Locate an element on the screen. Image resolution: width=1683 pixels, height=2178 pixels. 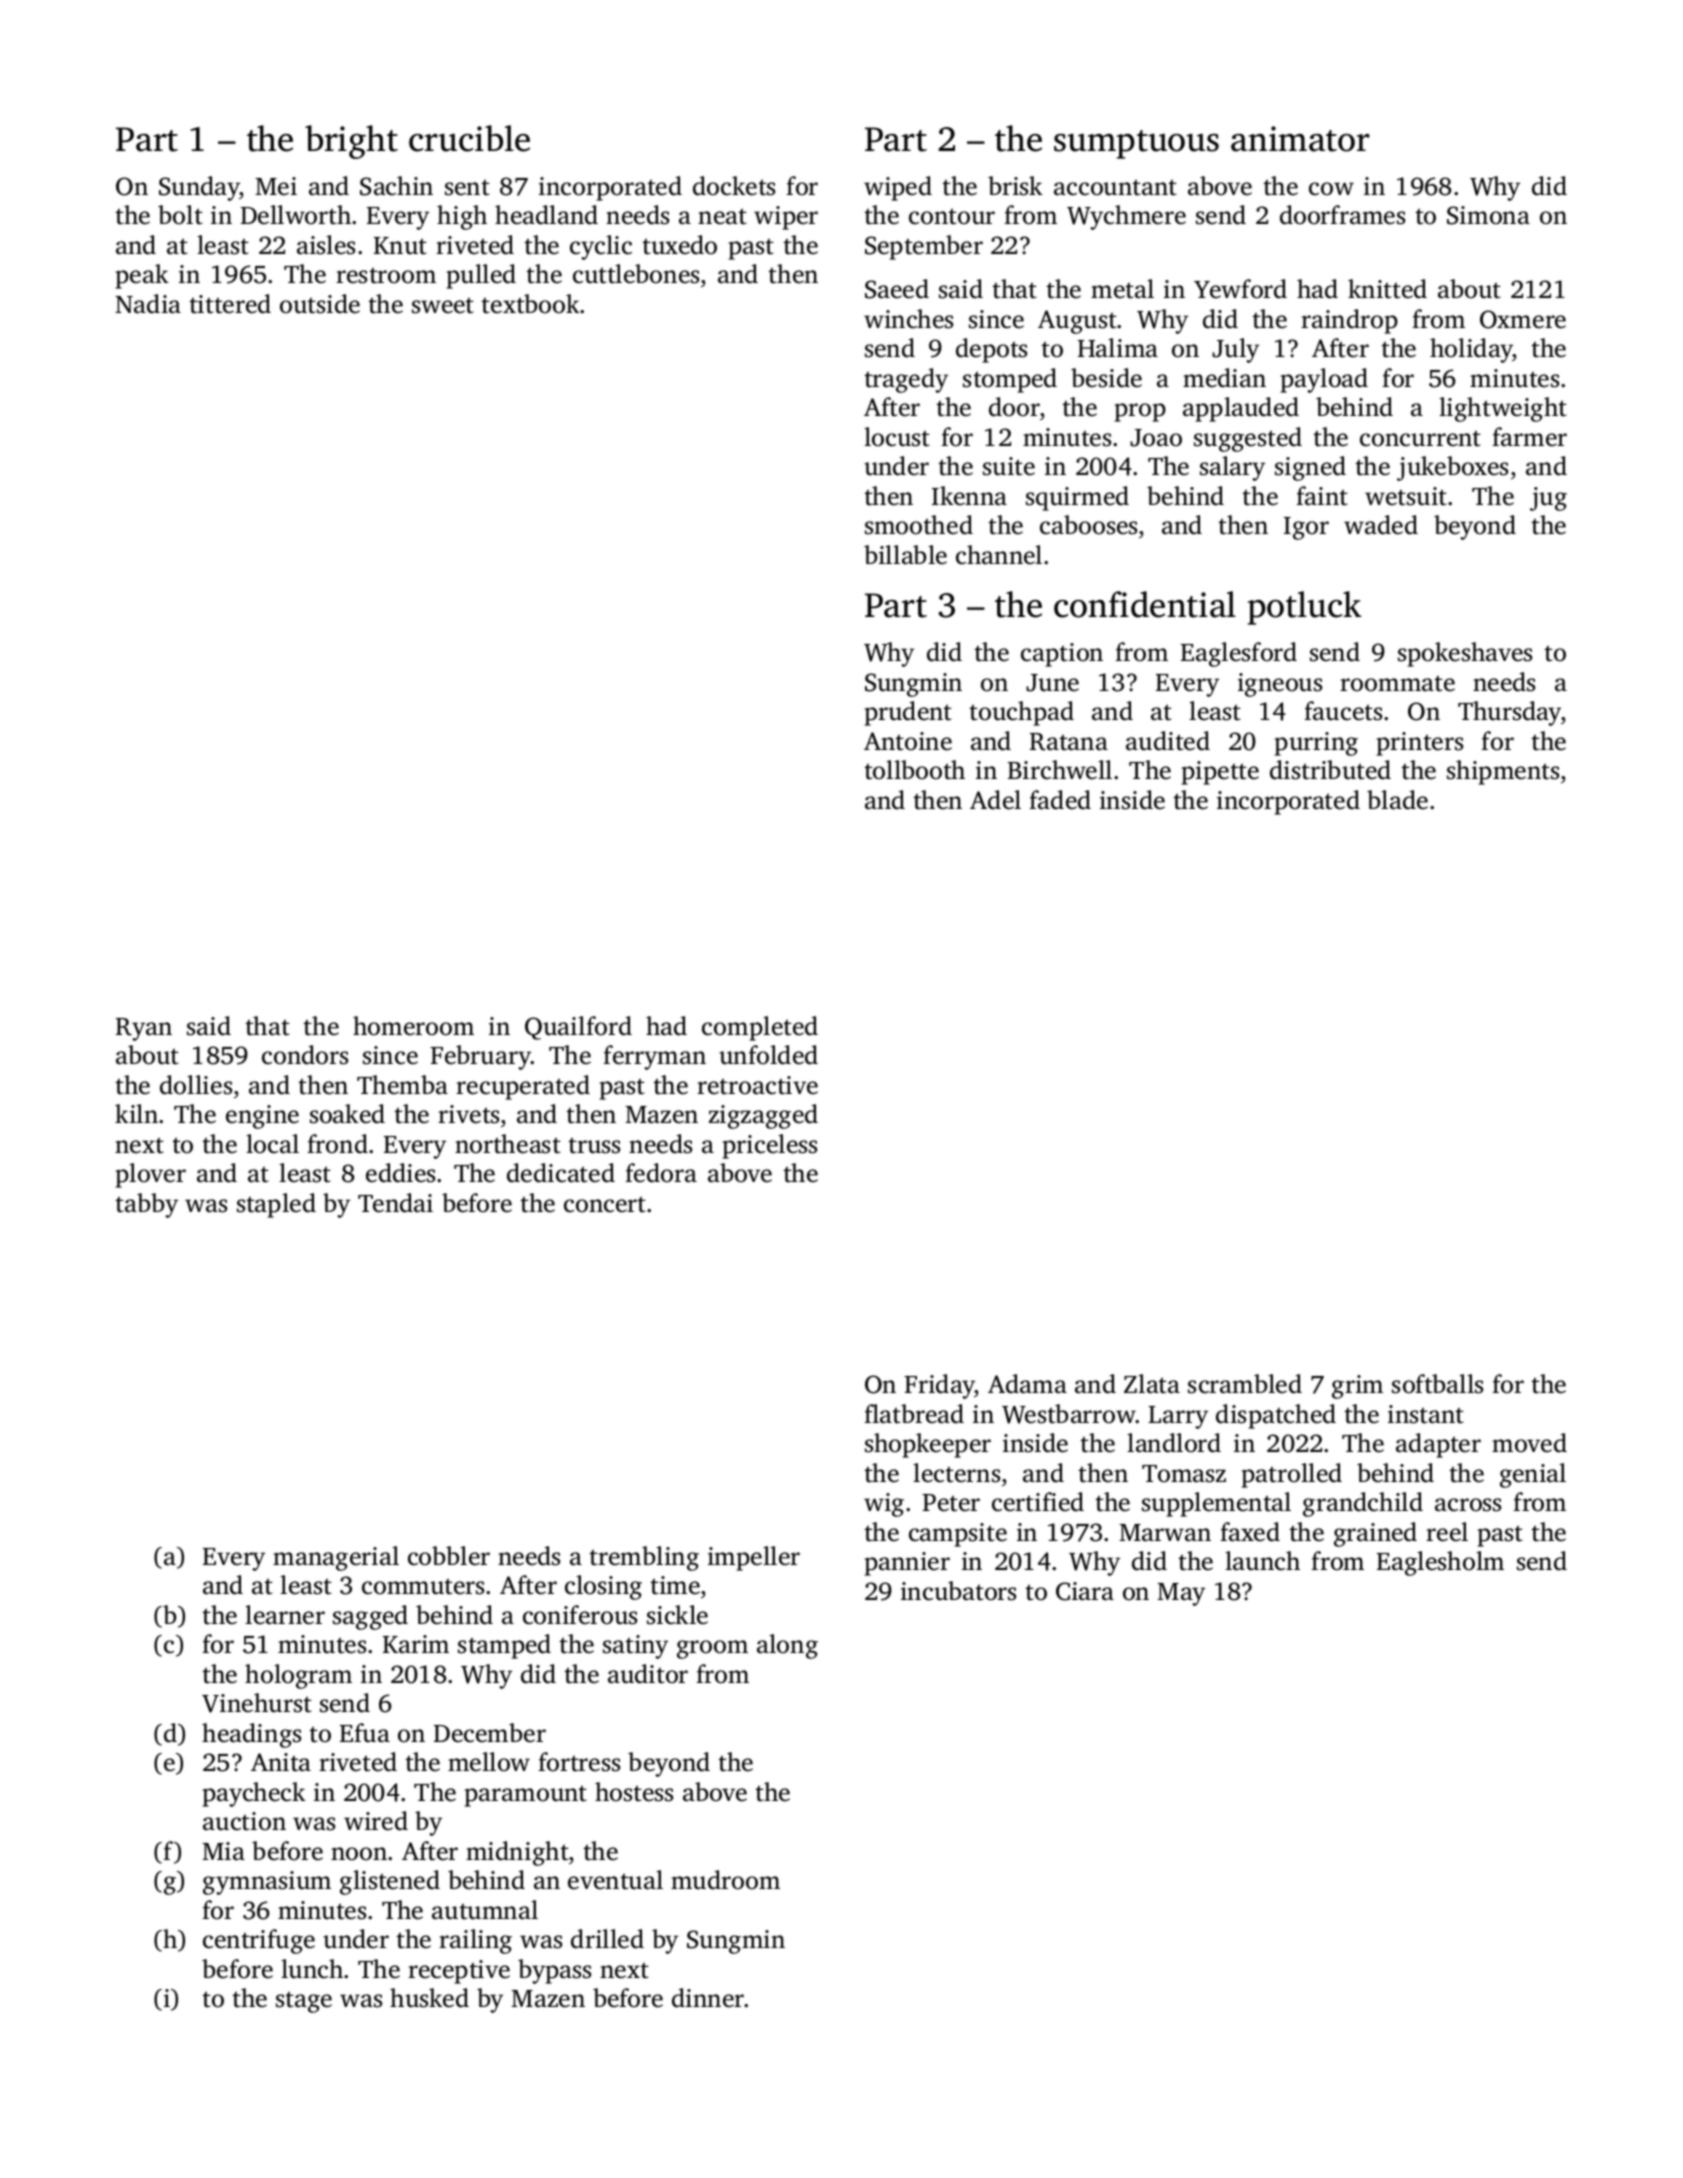
mudroom is located at coordinates (725, 1880).
